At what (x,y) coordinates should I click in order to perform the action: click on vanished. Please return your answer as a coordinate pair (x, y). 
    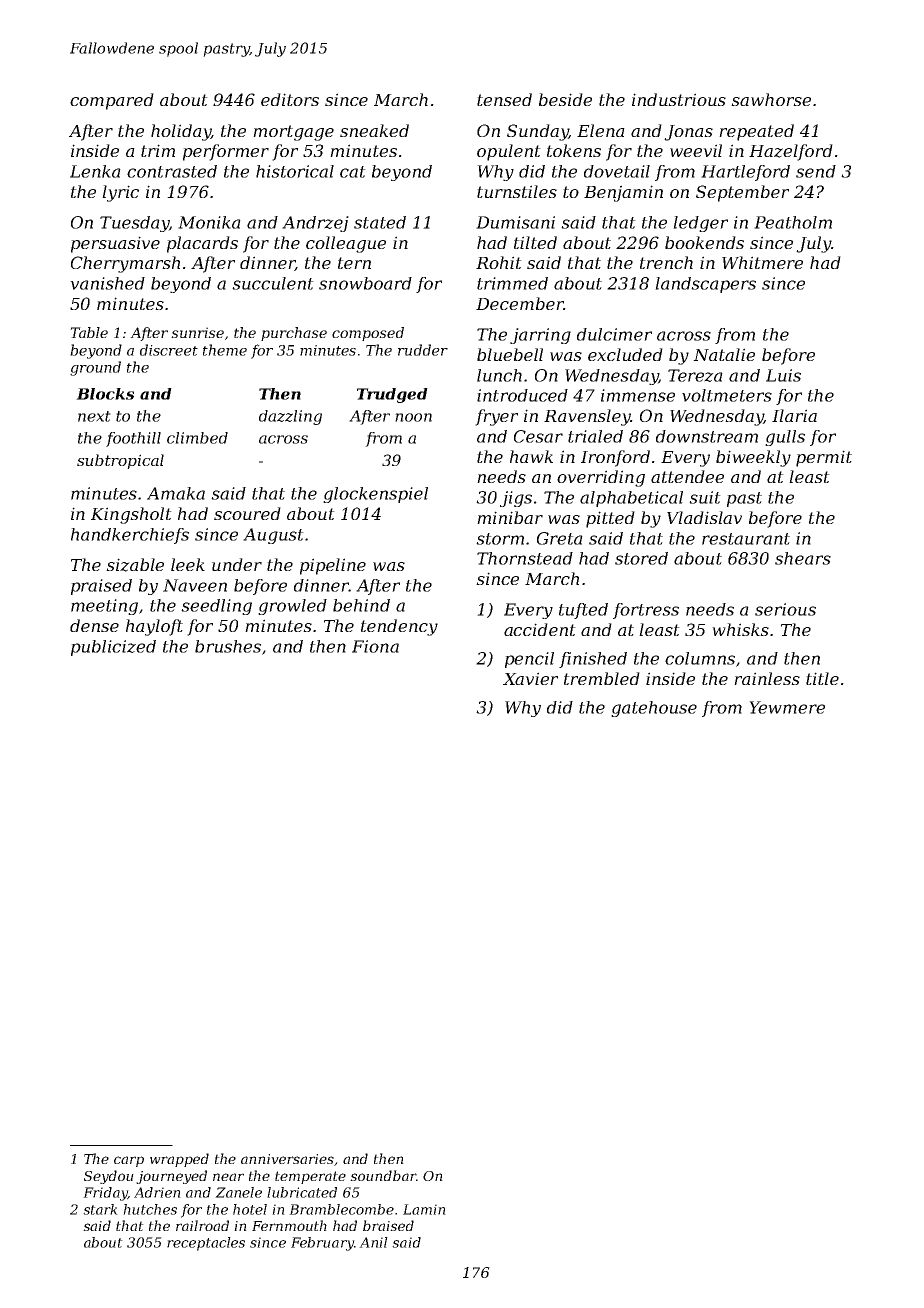
    Looking at the image, I should click on (107, 283).
